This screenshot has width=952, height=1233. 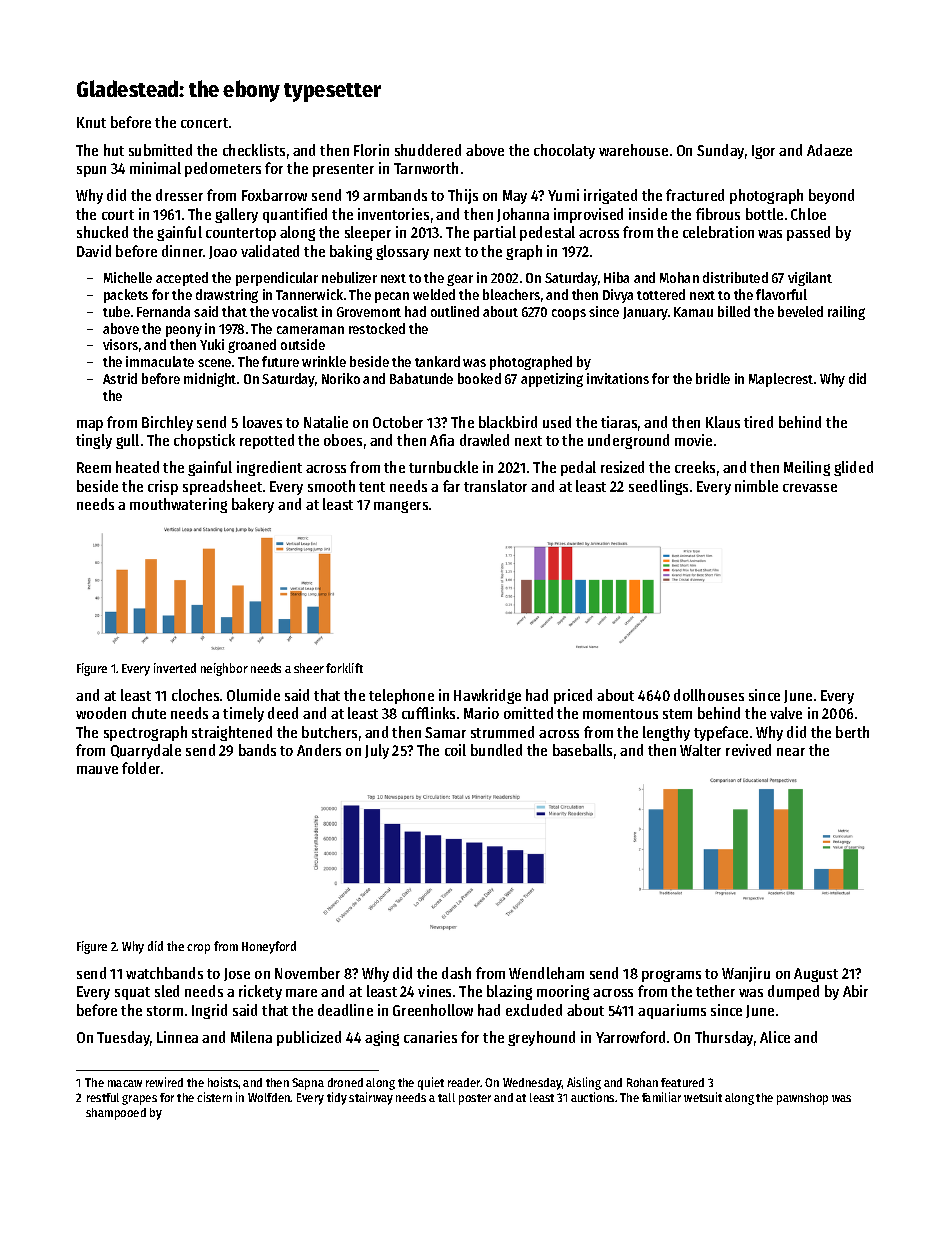 I want to click on Adaeze, so click(x=829, y=150).
